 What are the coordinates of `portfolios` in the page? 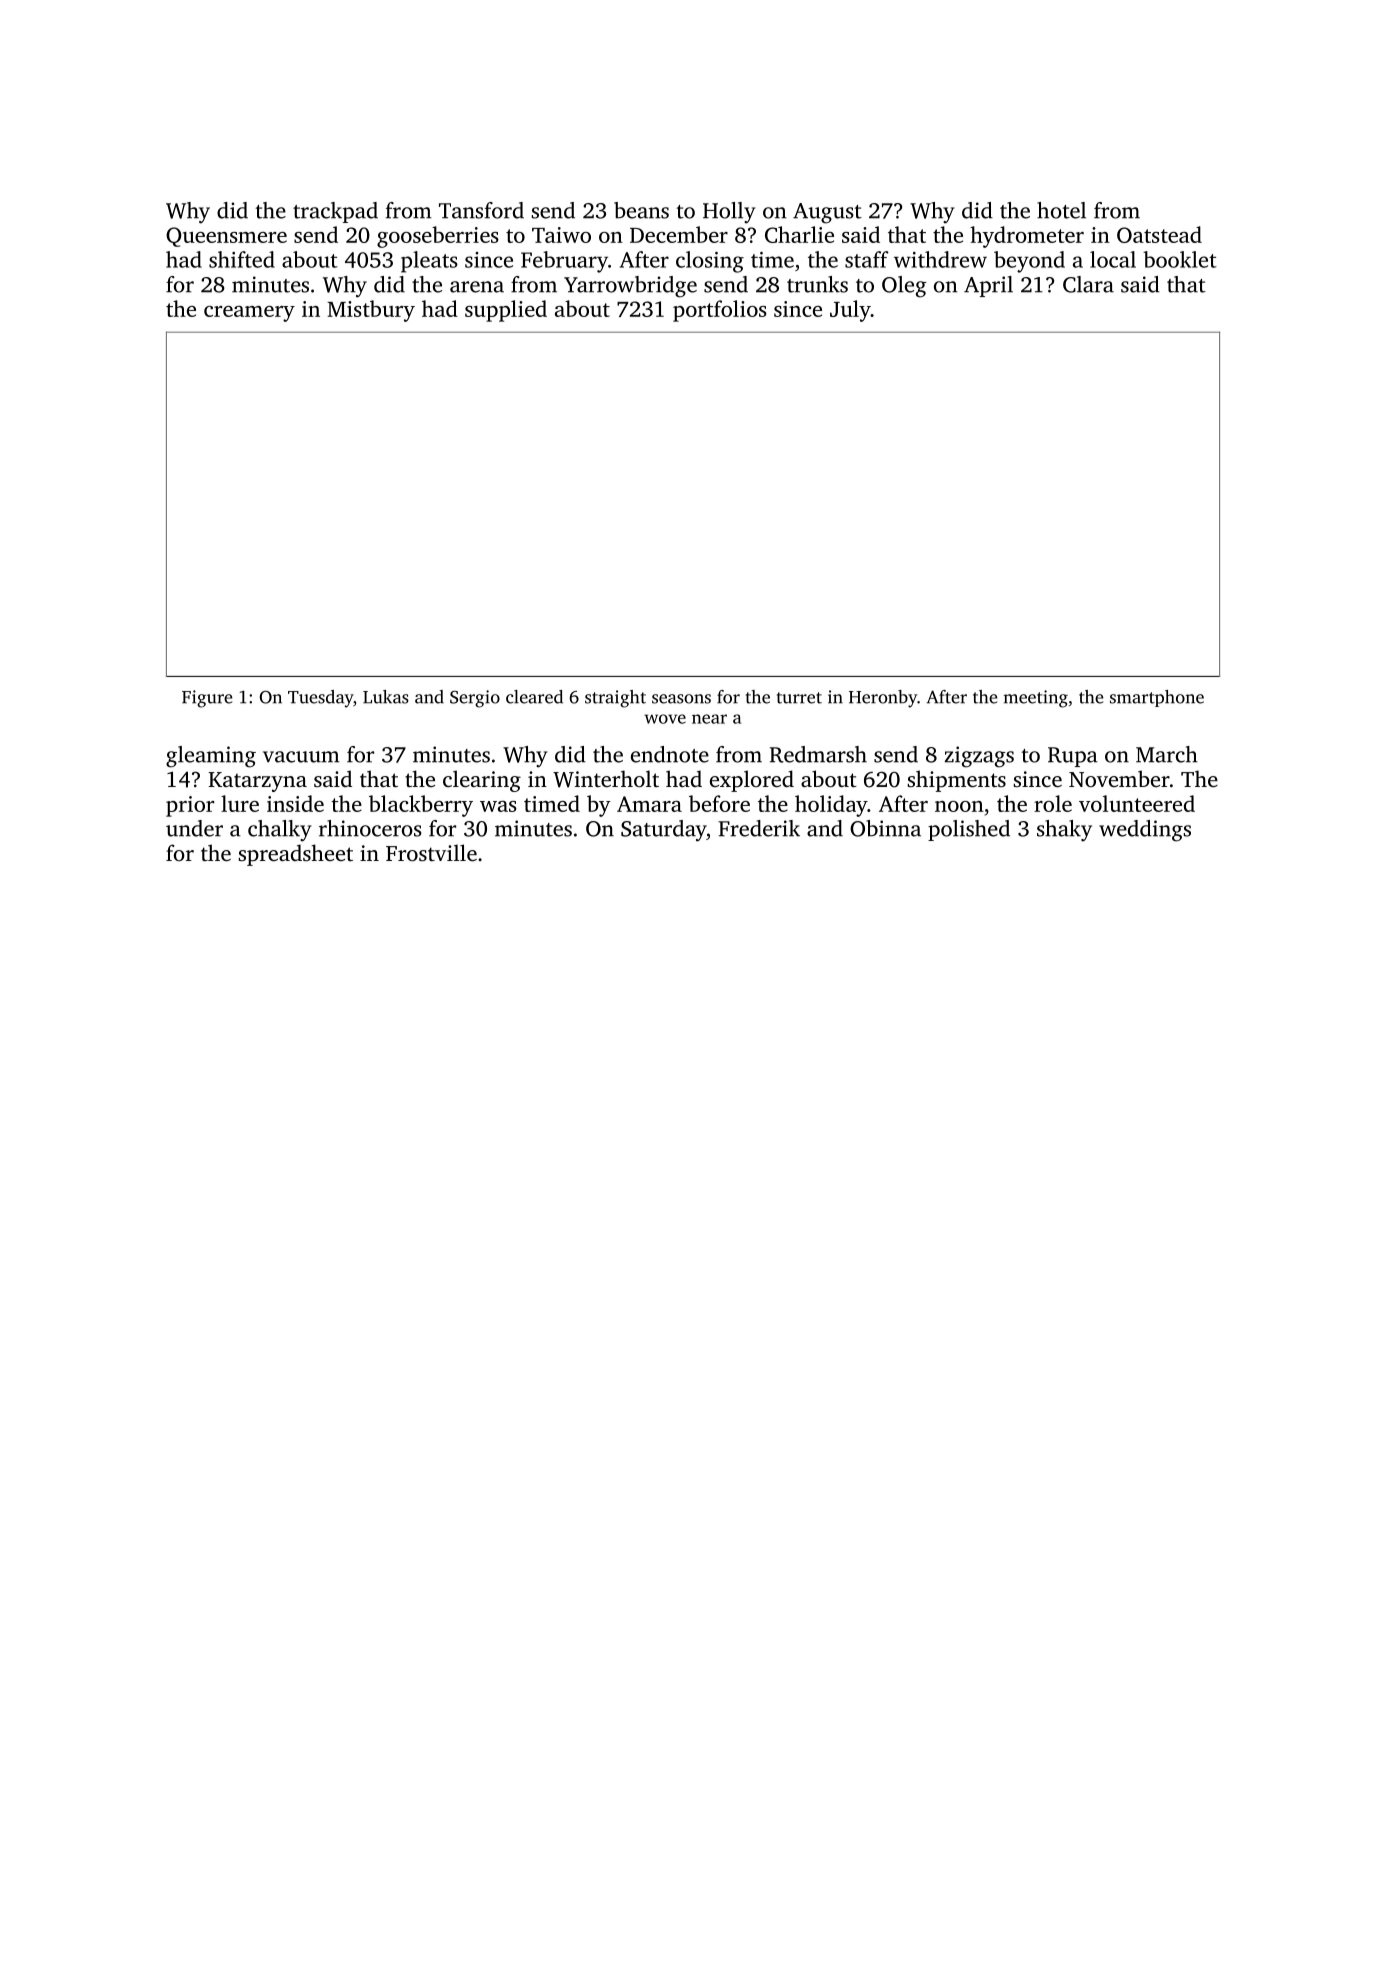 It's located at (720, 311).
